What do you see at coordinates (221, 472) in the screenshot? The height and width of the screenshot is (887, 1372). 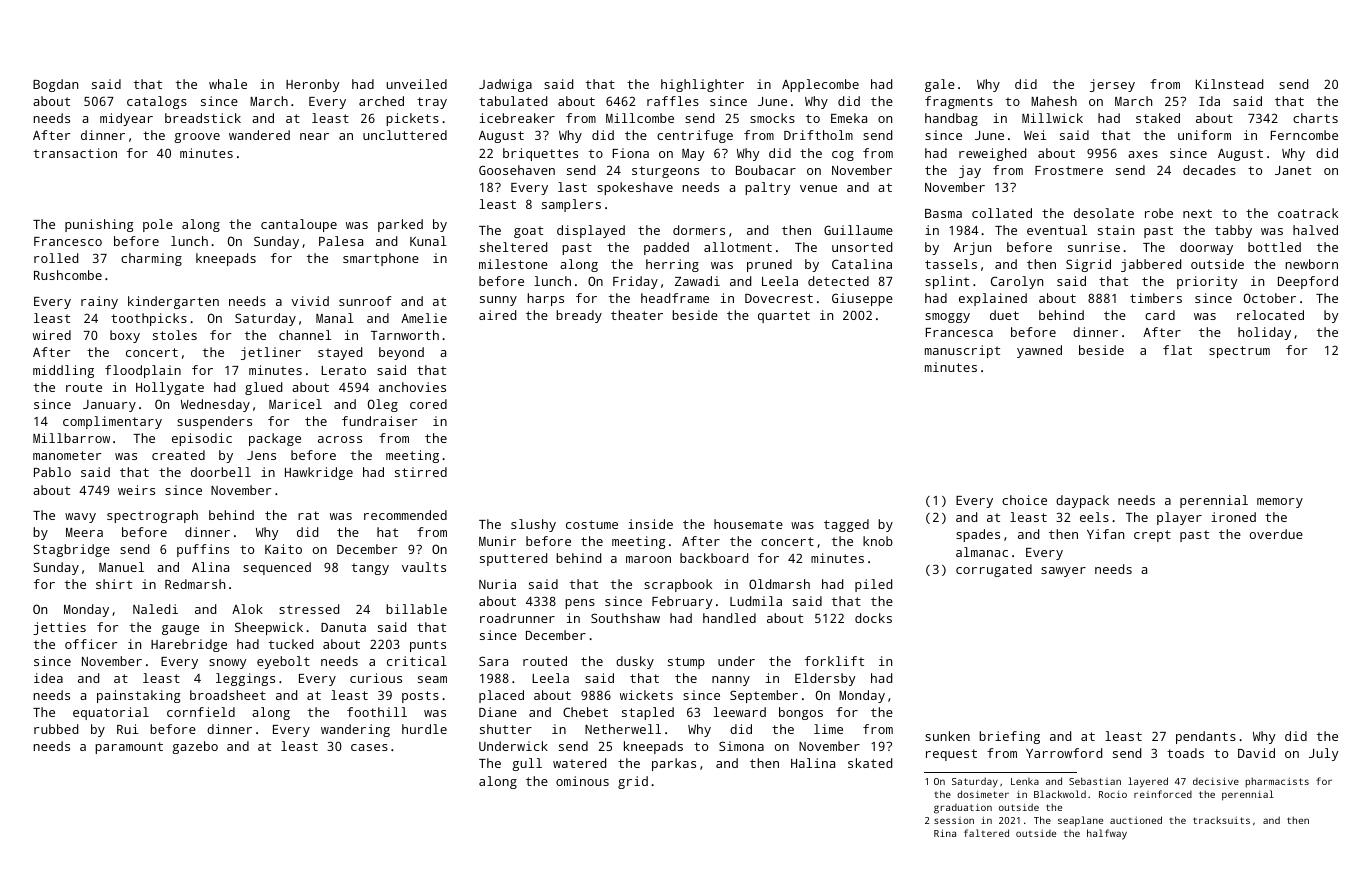 I see `doorbell` at bounding box center [221, 472].
